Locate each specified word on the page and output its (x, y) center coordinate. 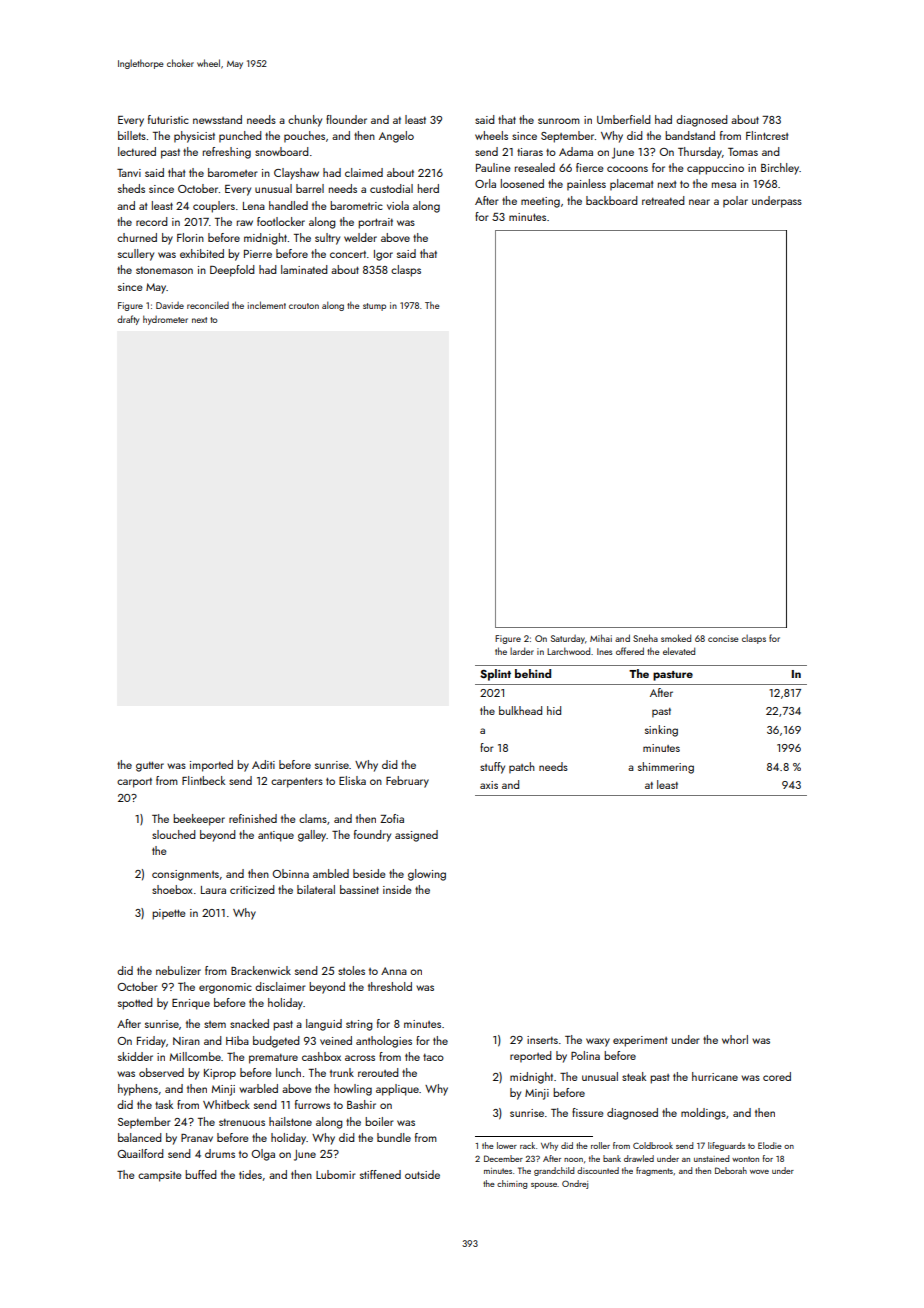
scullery (136, 255)
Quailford (141, 1153)
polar (735, 202)
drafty (128, 320)
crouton (304, 306)
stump (374, 307)
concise (723, 638)
